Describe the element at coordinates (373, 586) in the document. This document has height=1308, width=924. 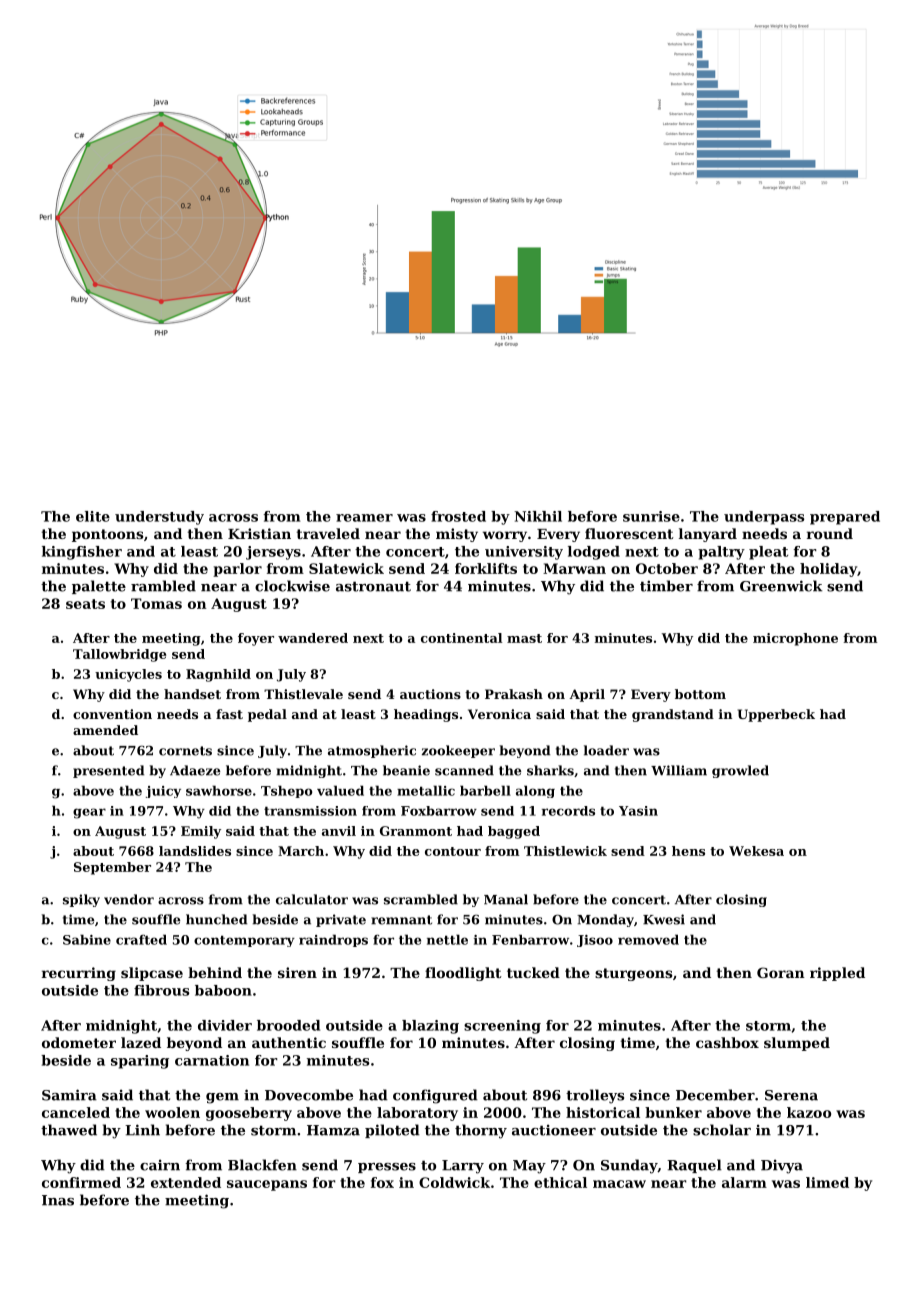
I see `astronaut` at that location.
